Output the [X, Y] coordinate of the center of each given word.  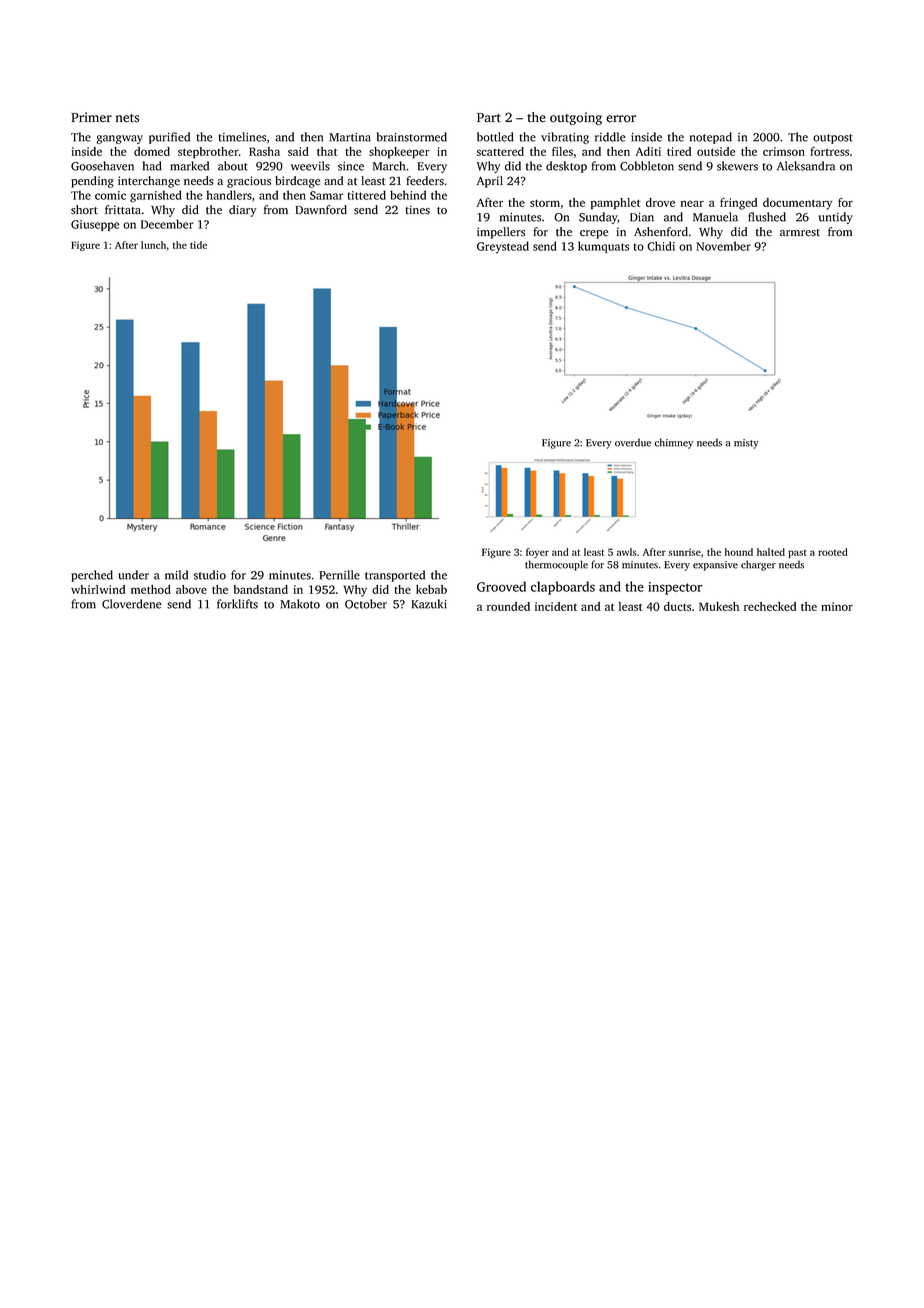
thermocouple [556, 565]
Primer [91, 117]
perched [92, 576]
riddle [610, 137]
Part [489, 117]
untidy [836, 218]
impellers [501, 233]
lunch [153, 245]
